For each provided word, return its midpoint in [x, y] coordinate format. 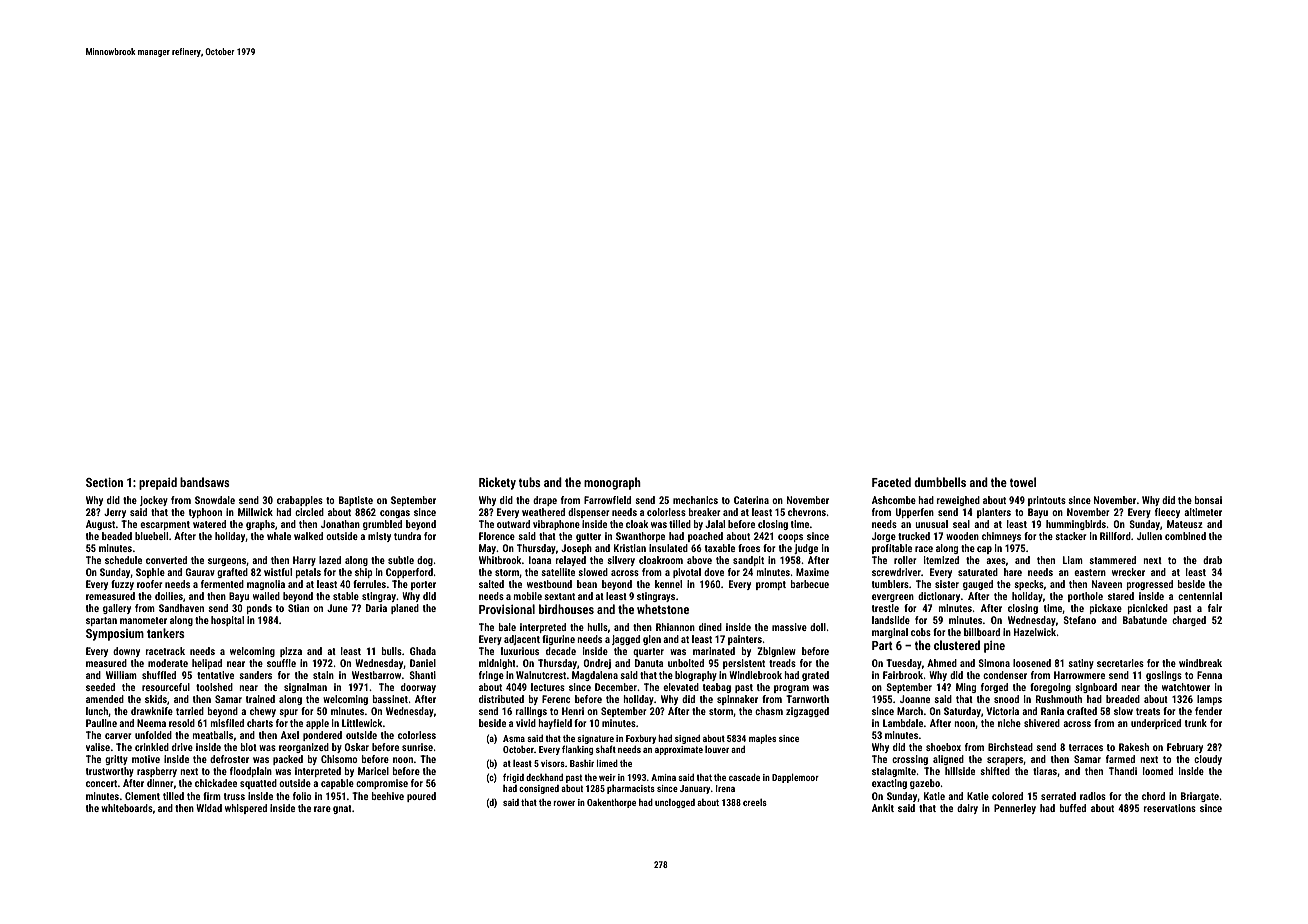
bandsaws [205, 482]
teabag [717, 688]
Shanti [422, 675]
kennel [668, 584]
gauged [978, 585]
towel [1023, 482]
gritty [116, 760]
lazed [330, 560]
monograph [612, 483]
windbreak [1200, 663]
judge [806, 549]
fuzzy [122, 585]
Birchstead [1010, 747]
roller [905, 560]
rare [322, 809]
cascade [744, 777]
